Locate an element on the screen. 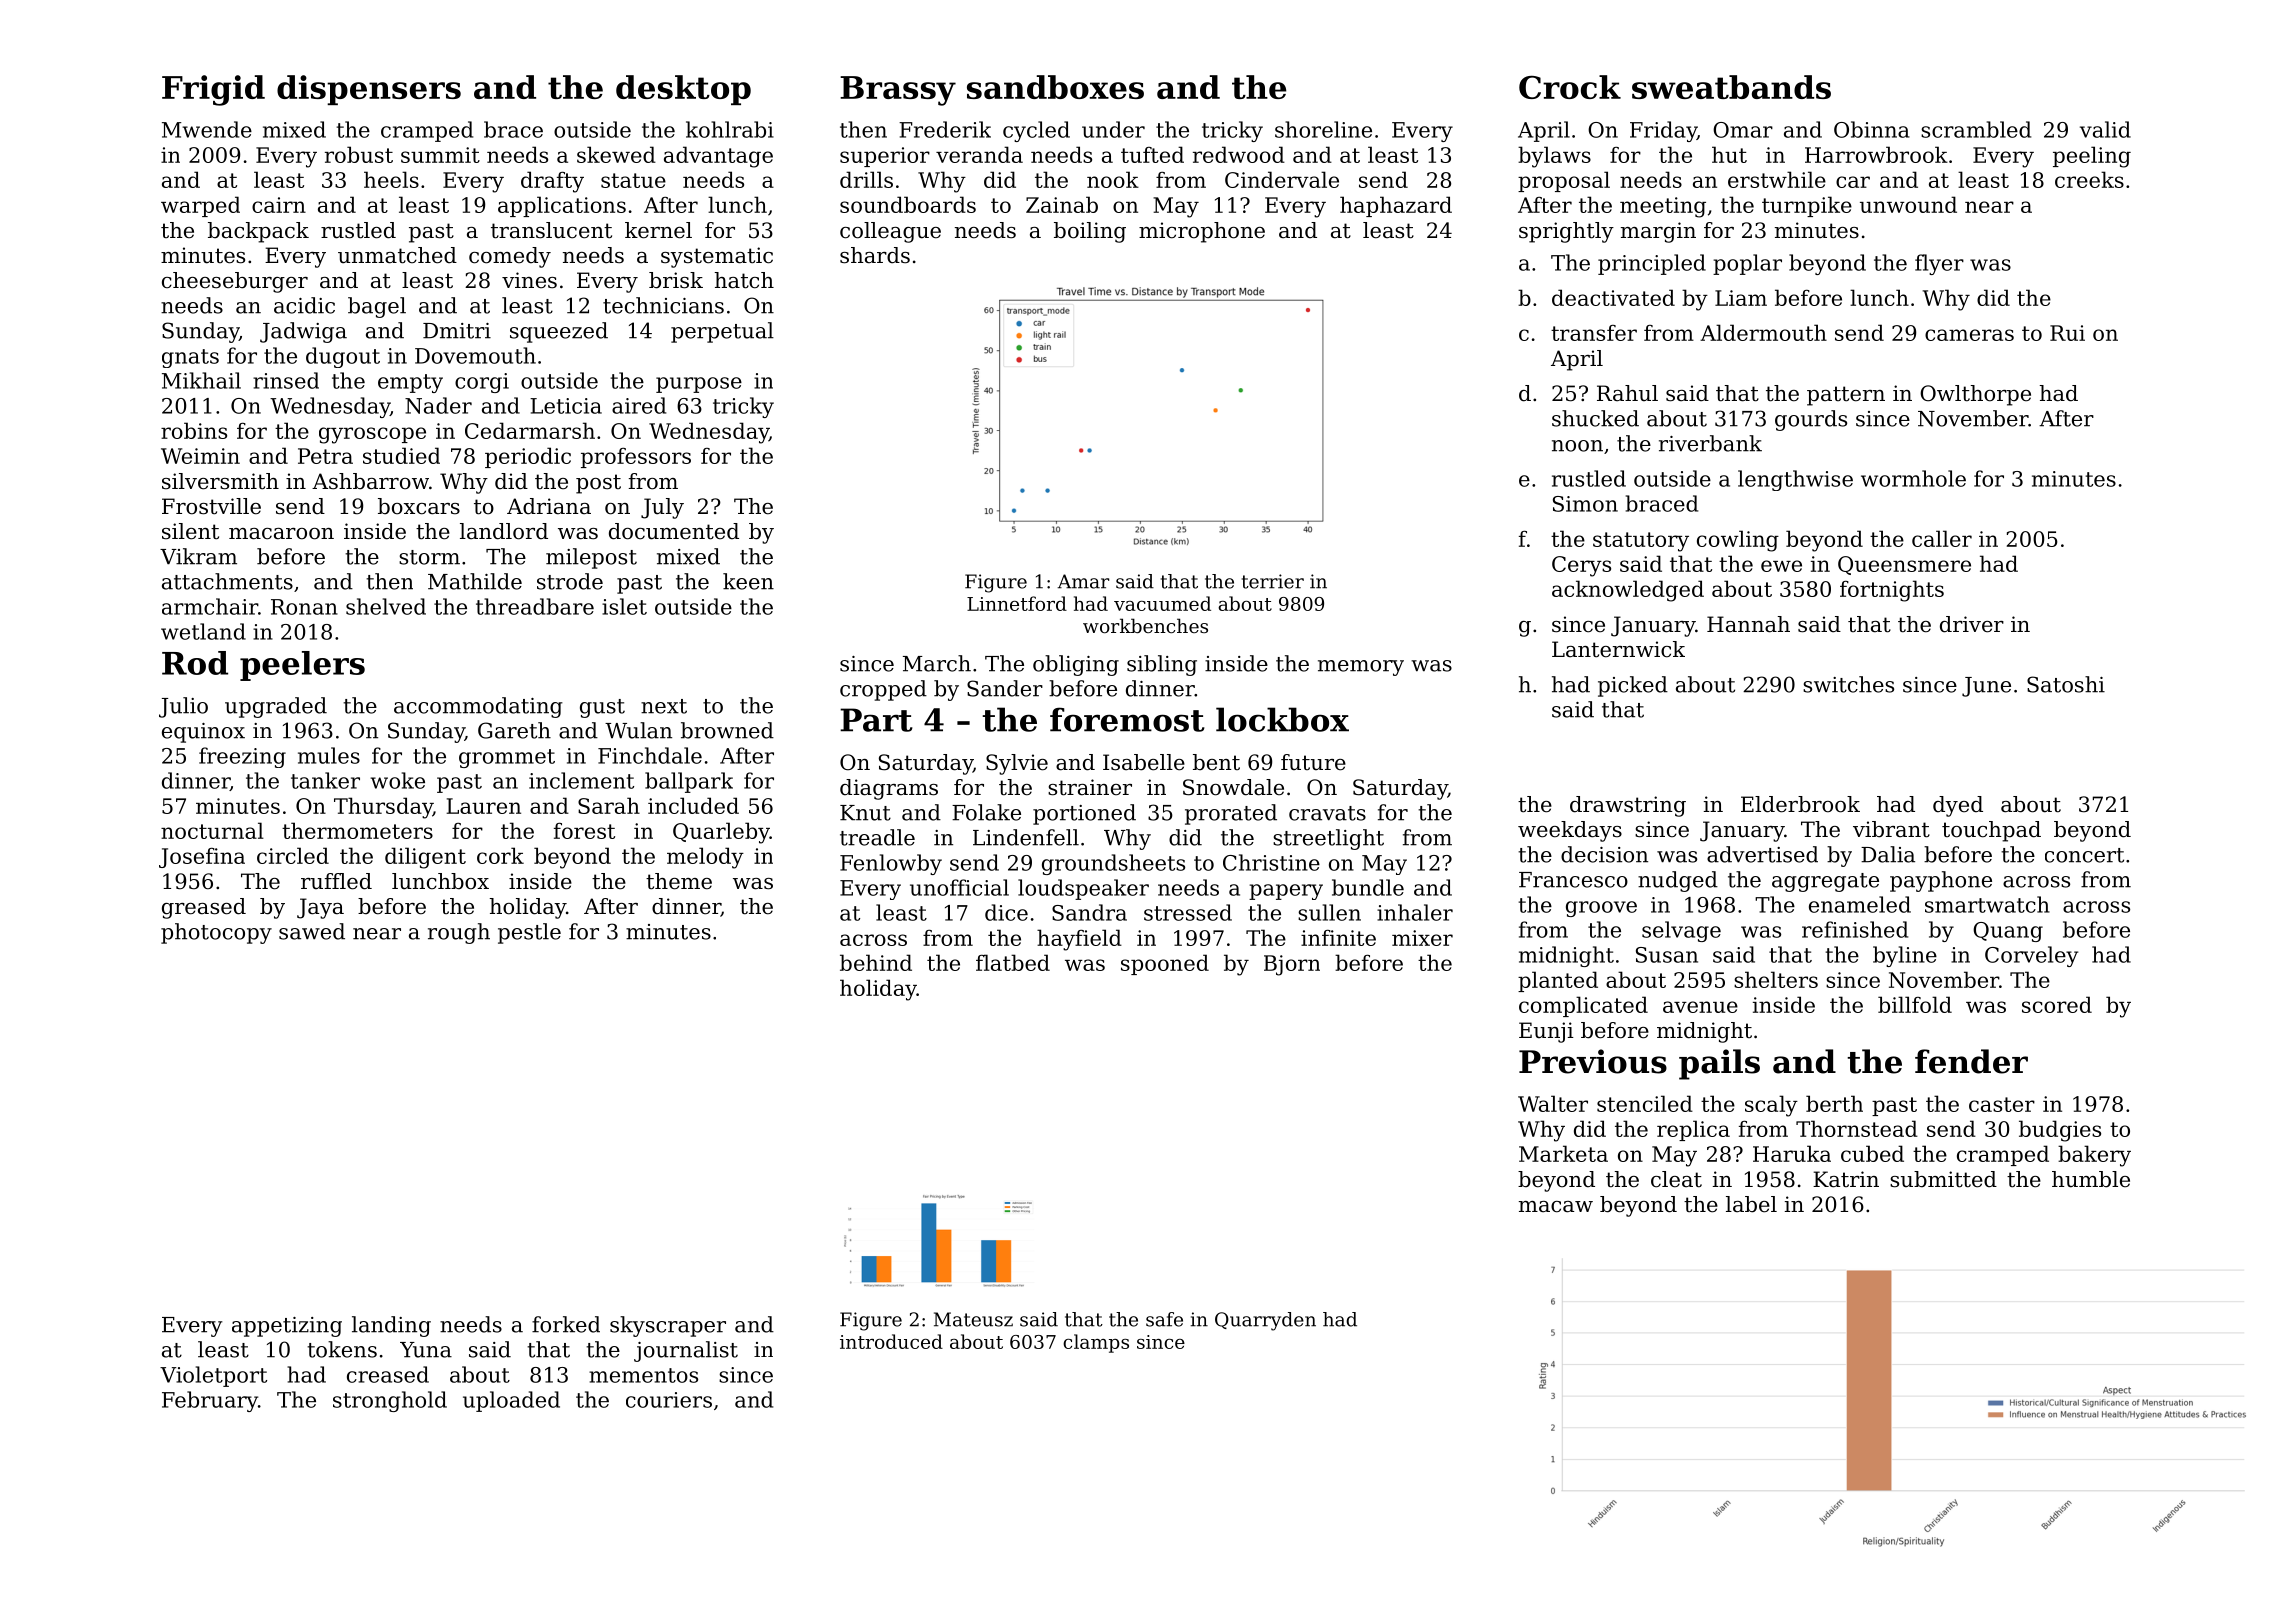 The image size is (2292, 1620). Mathilde is located at coordinates (475, 581).
